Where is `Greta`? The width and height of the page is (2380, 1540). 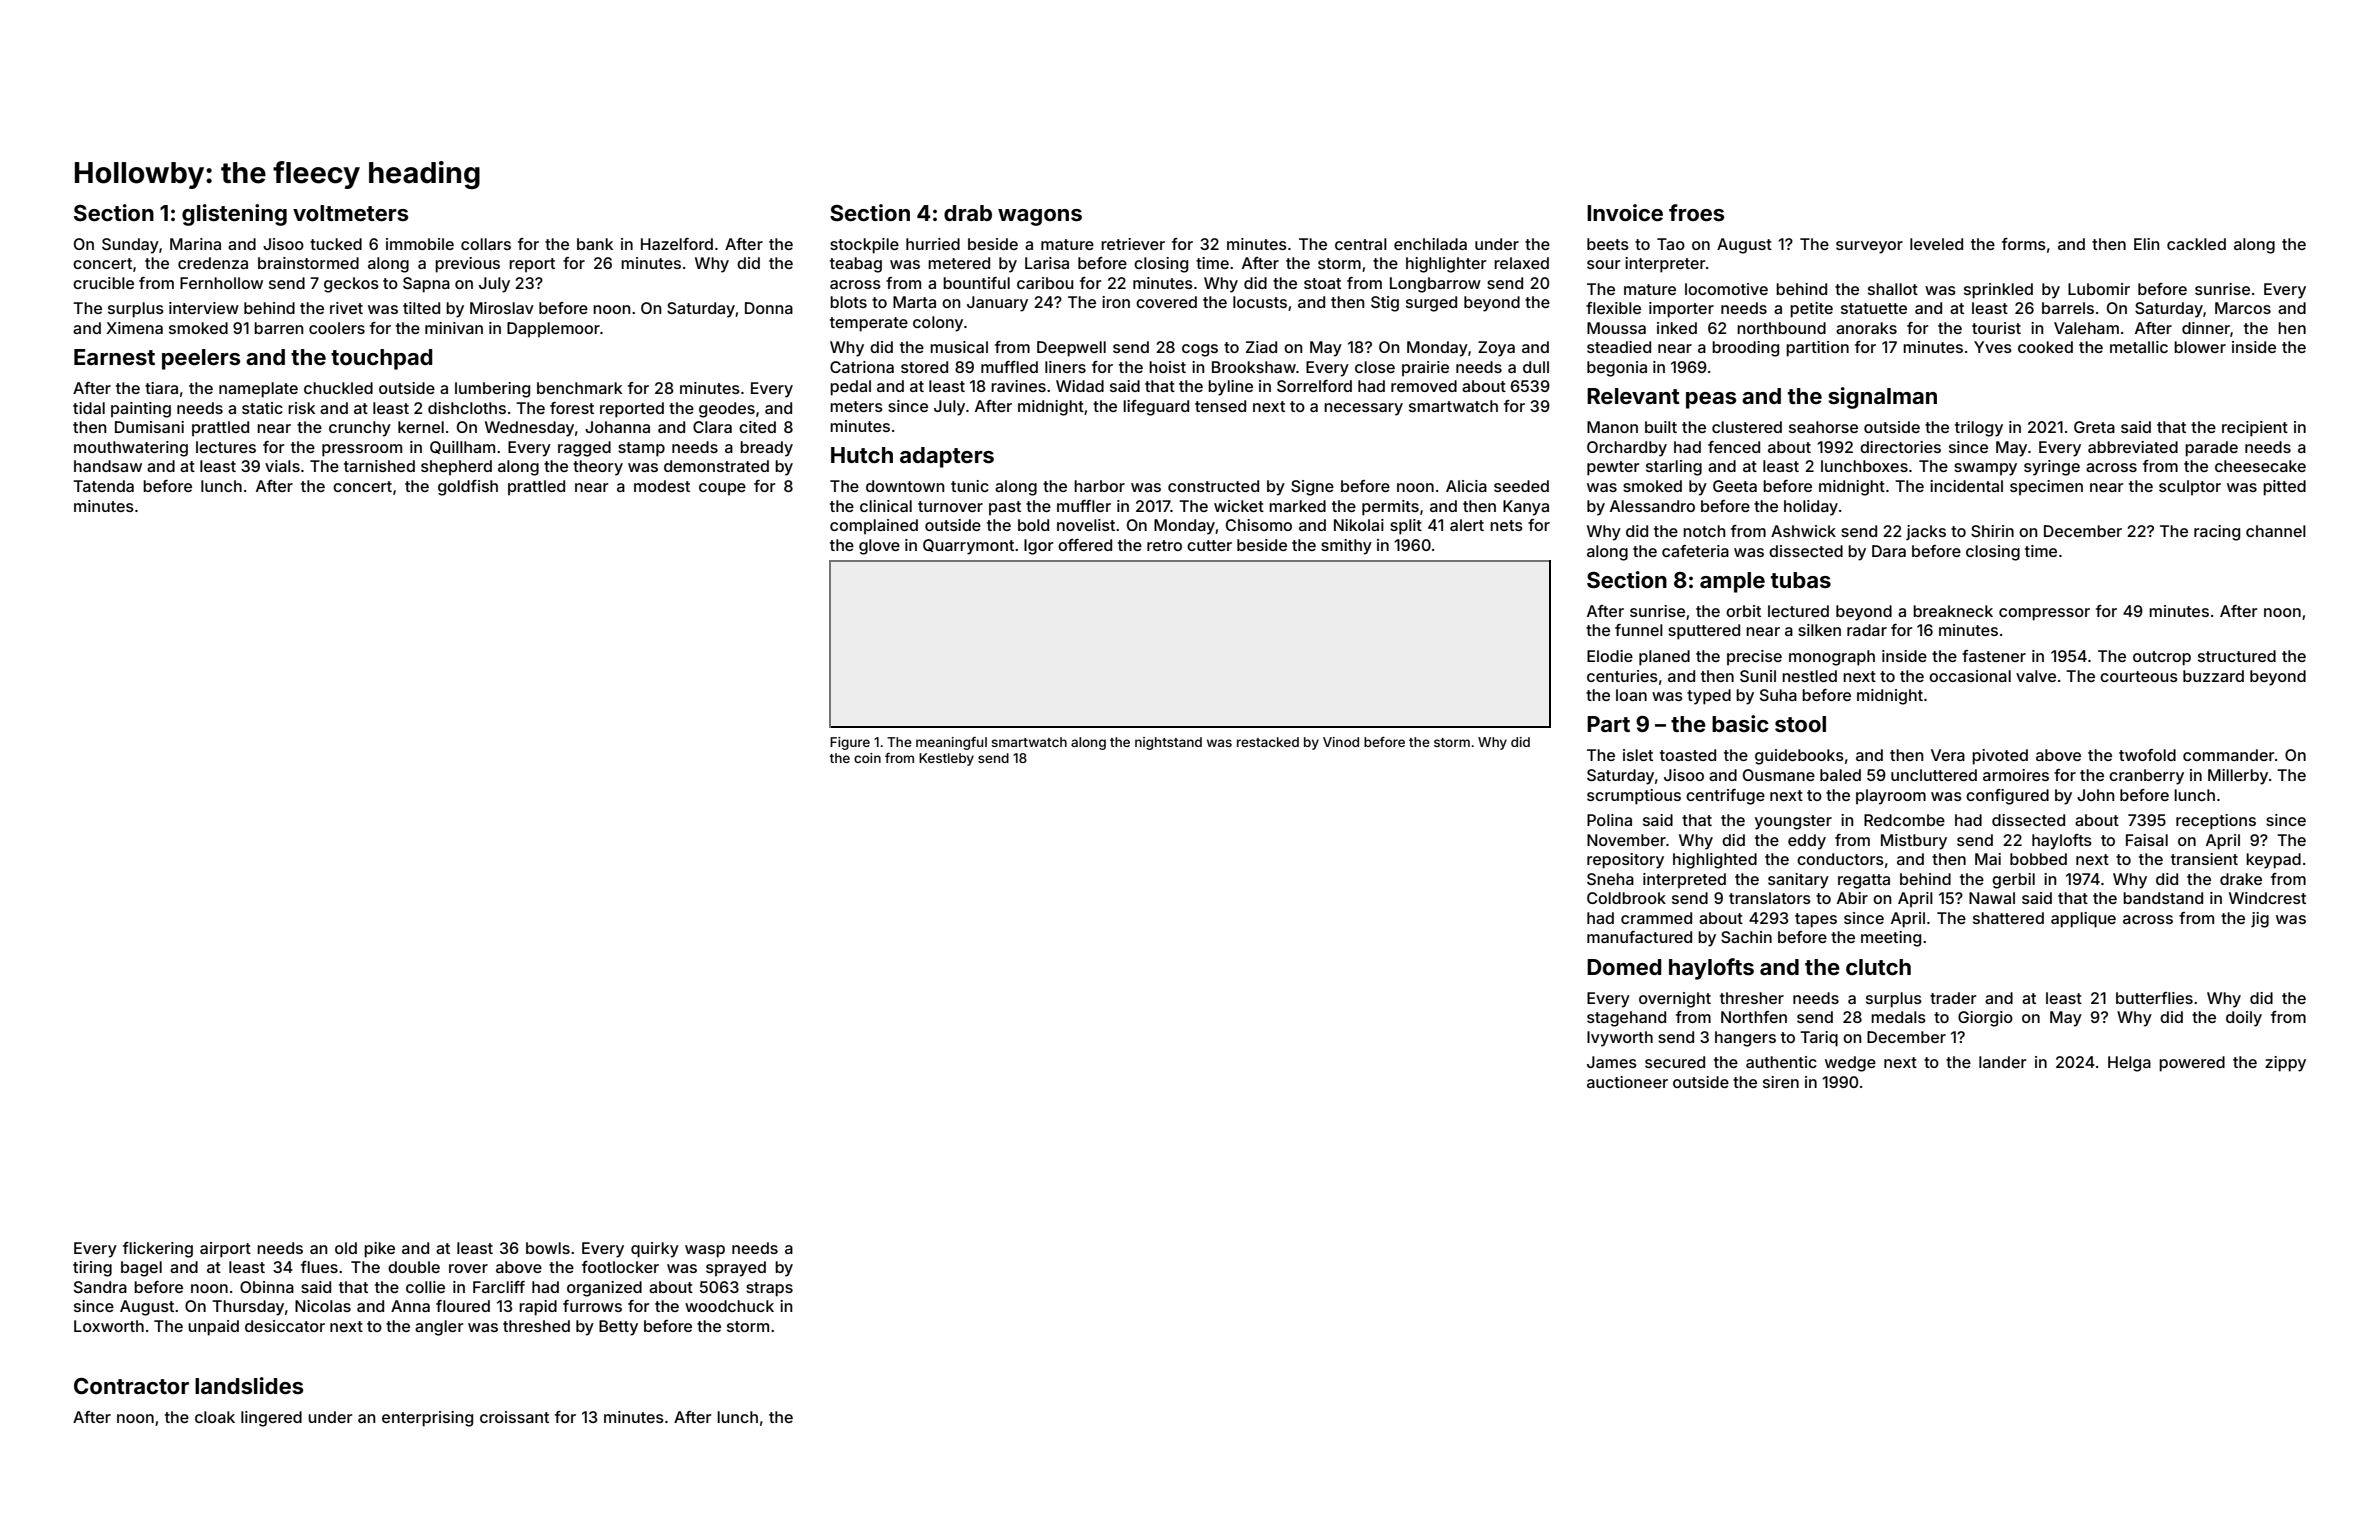 Greta is located at coordinates (2094, 427).
